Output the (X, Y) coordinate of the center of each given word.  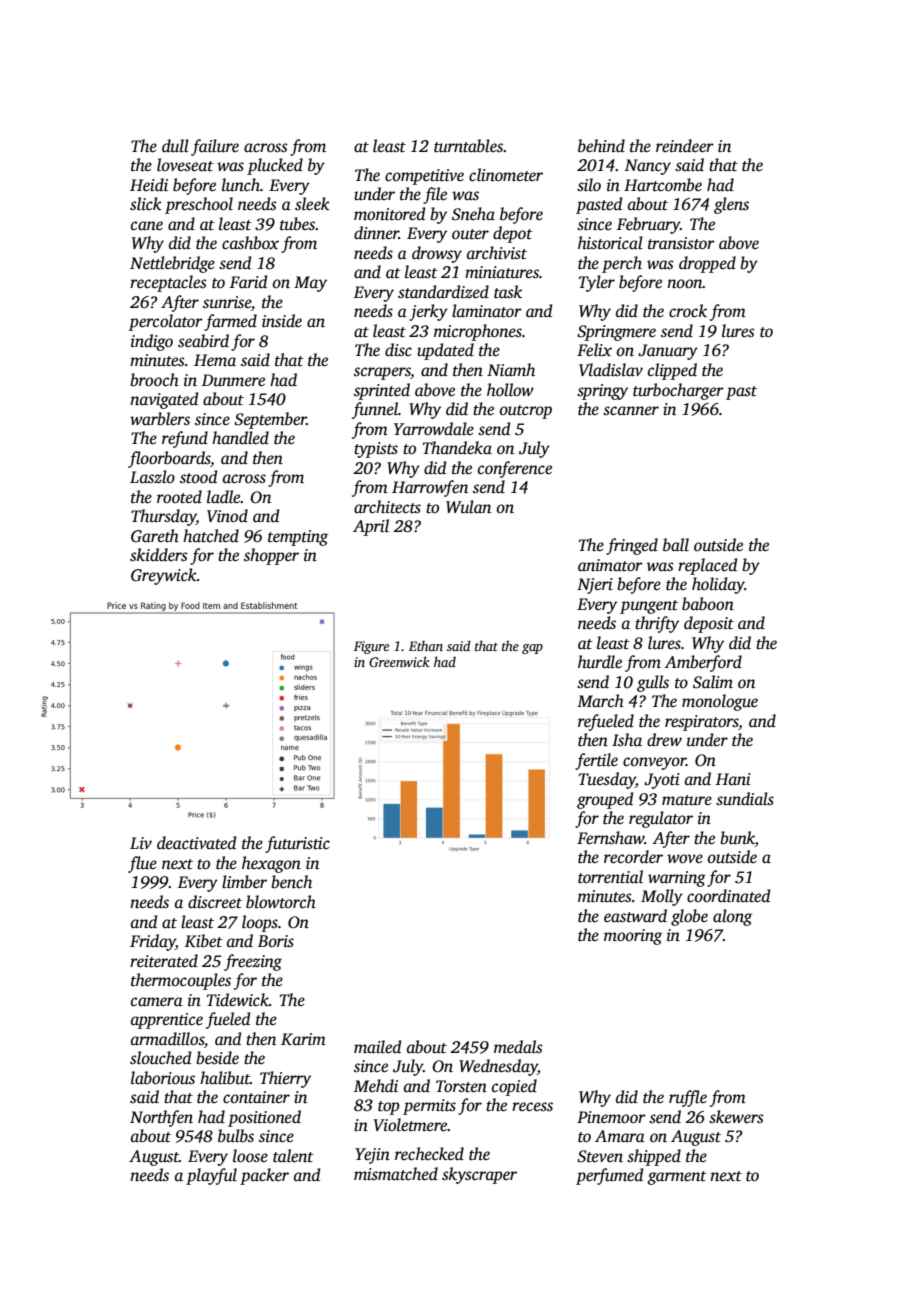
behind (601, 146)
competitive (424, 177)
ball (676, 545)
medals (518, 1047)
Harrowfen (430, 488)
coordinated (728, 896)
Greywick (164, 576)
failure (215, 147)
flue (142, 864)
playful (211, 1176)
